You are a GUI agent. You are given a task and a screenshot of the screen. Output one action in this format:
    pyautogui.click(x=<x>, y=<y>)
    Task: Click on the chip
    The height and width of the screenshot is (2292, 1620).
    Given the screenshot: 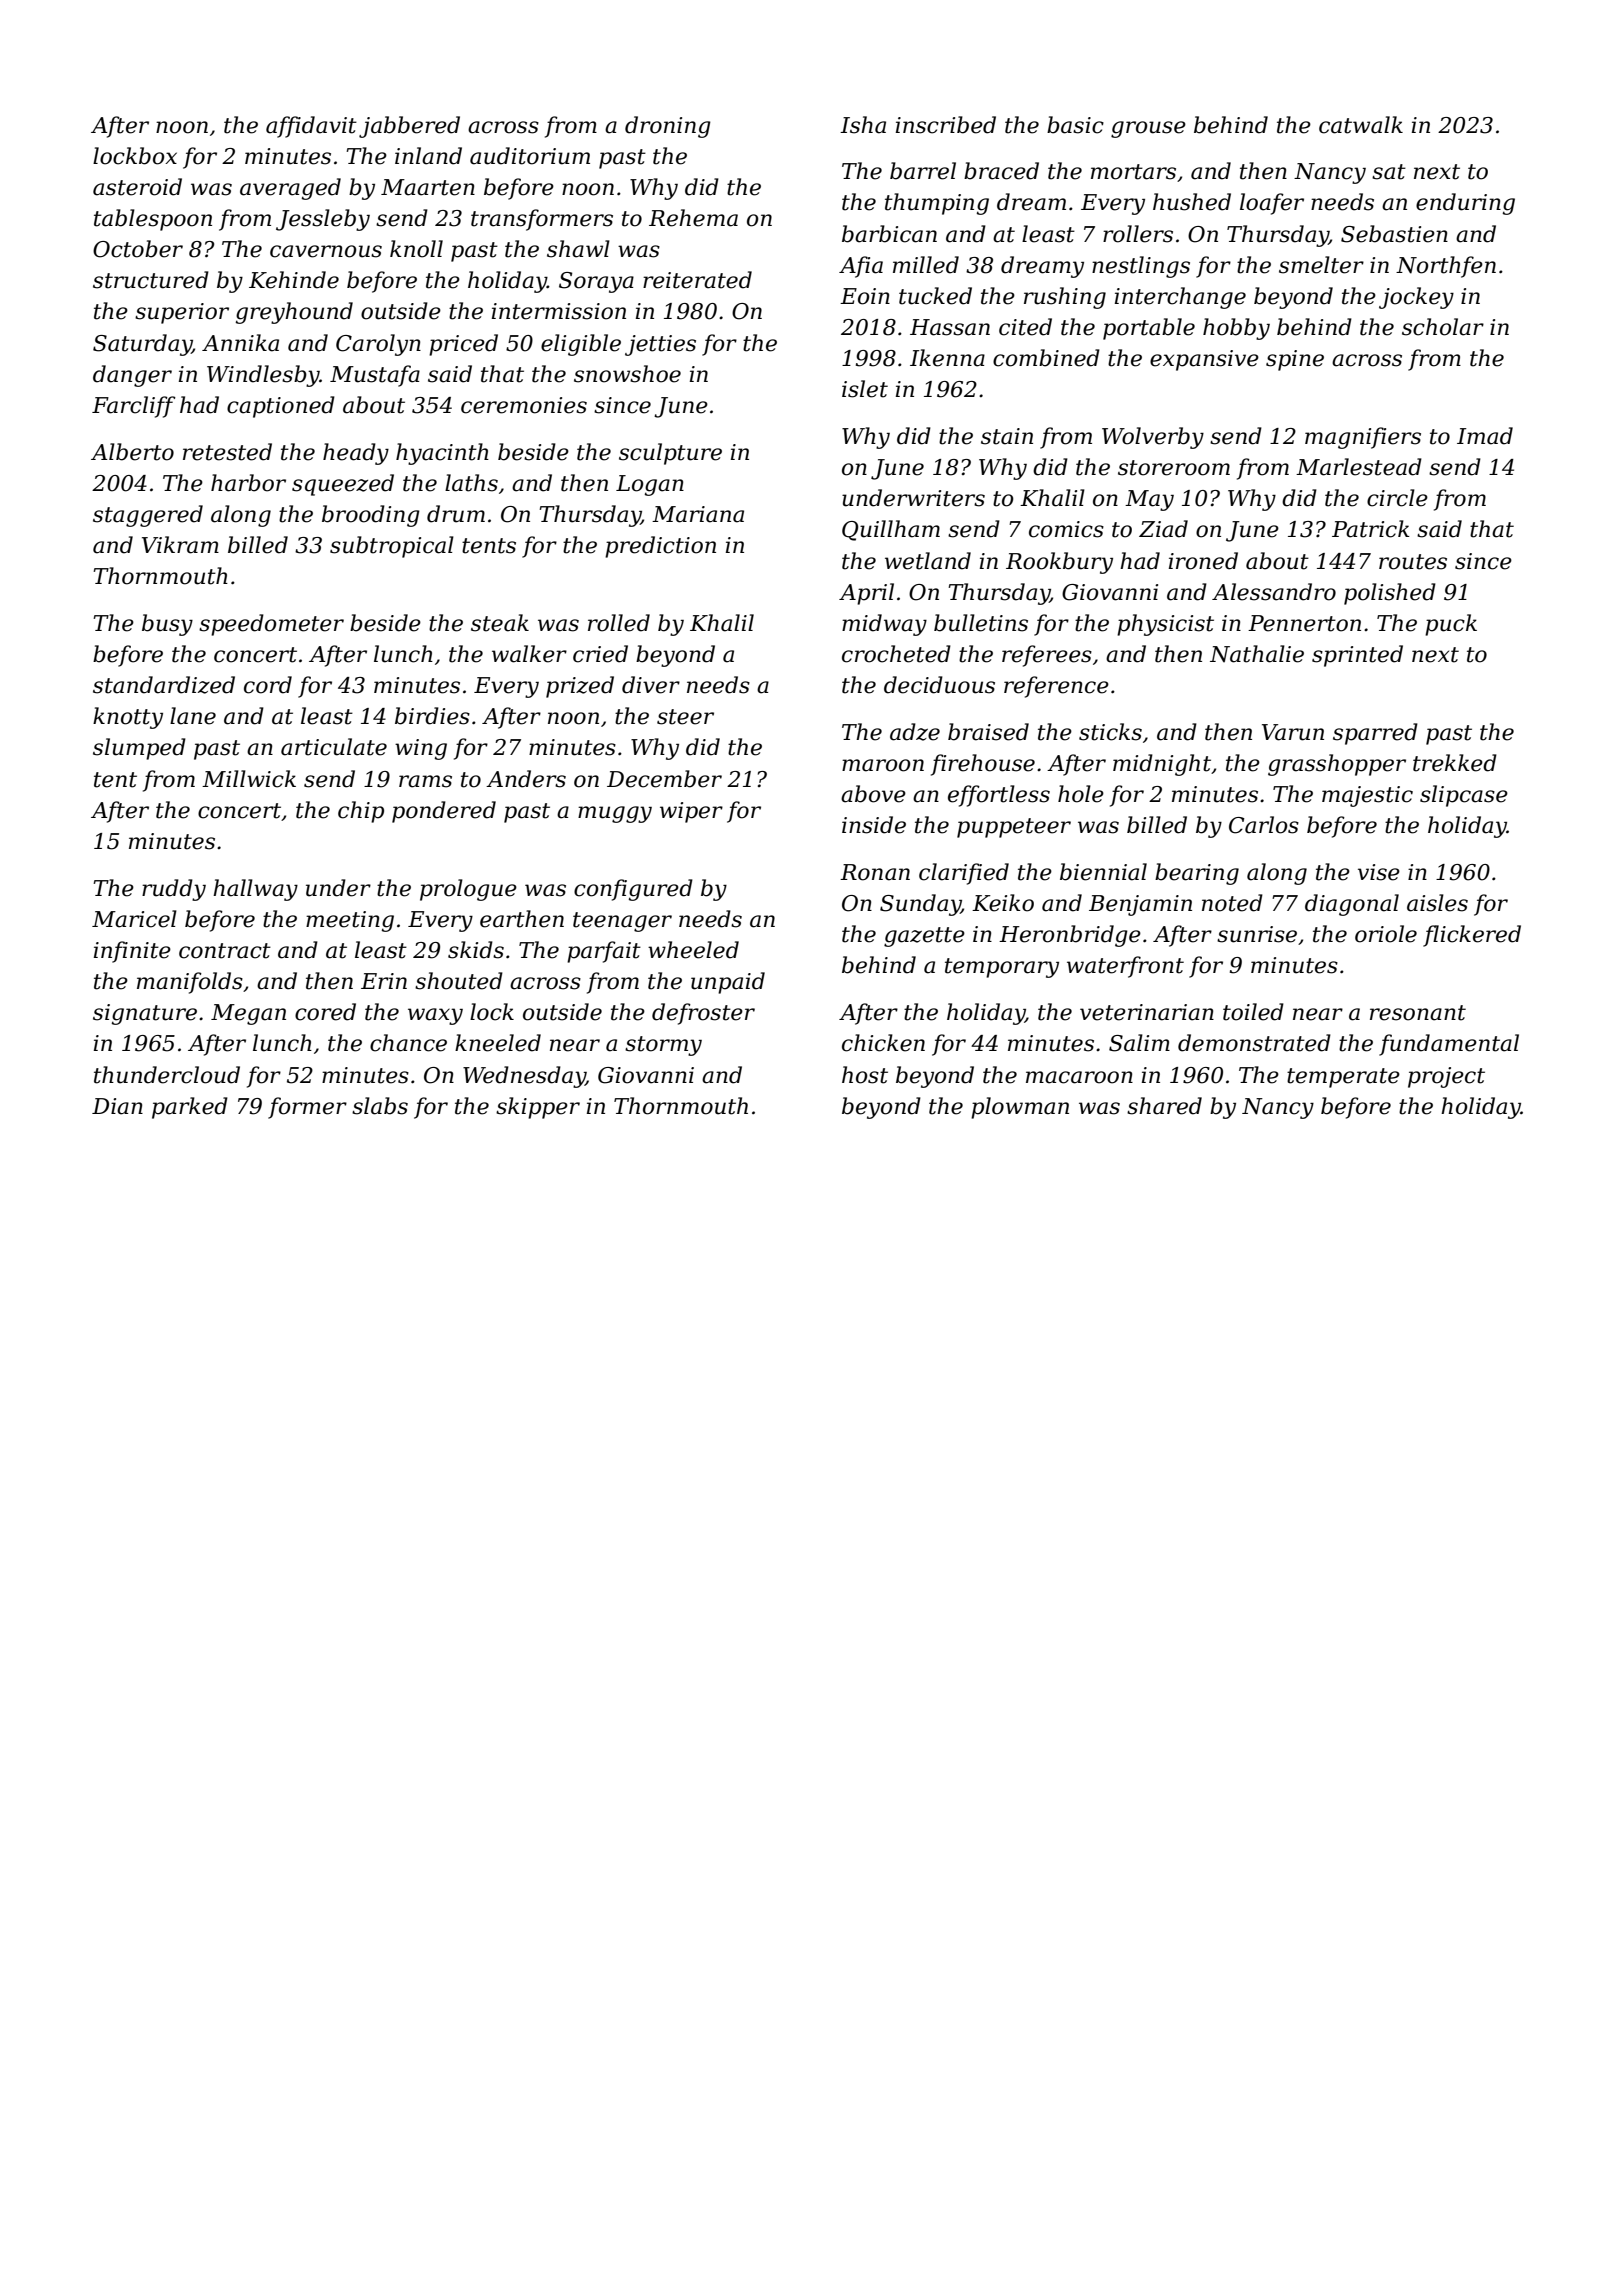 What is the action you would take?
    pyautogui.click(x=361, y=812)
